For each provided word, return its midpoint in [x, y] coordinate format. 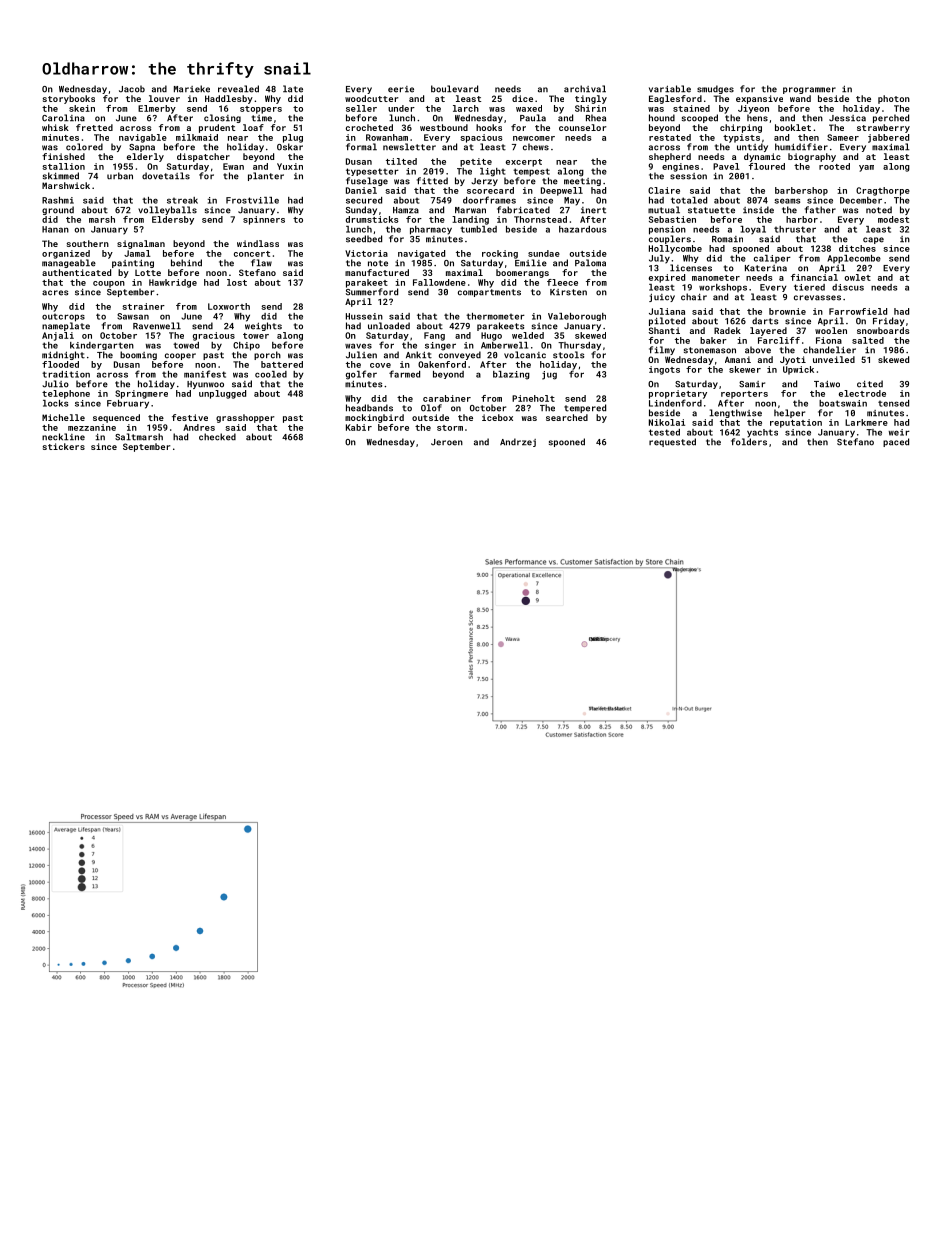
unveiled [834, 359]
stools [568, 355]
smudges [715, 89]
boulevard [454, 89]
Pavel [726, 166]
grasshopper [245, 418]
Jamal [137, 253]
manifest [205, 374]
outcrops [63, 318]
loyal [753, 230]
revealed [238, 89]
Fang [434, 336]
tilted [401, 161]
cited [870, 384]
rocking [500, 254]
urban [120, 176]
